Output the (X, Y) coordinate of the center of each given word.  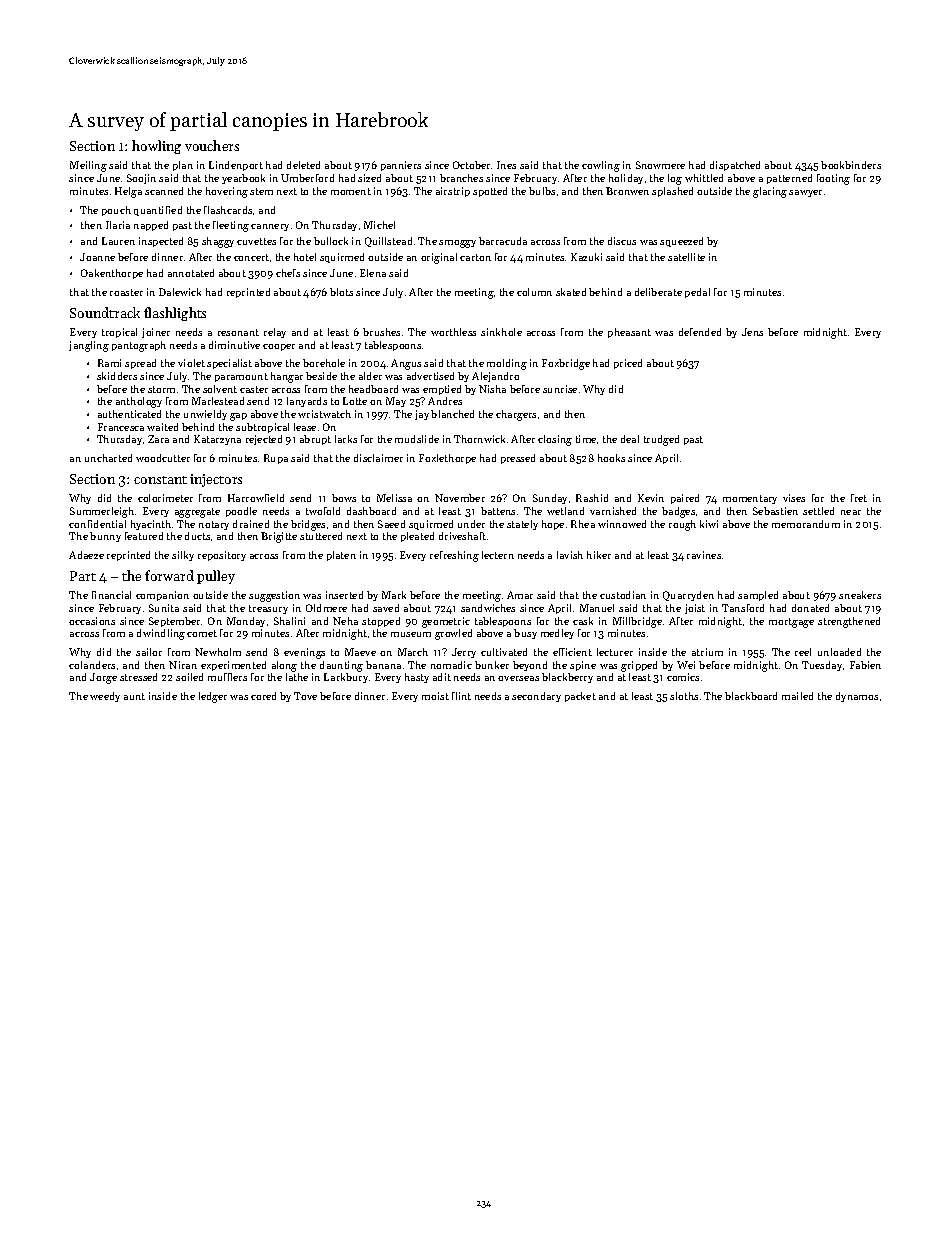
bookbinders (851, 165)
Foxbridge (566, 364)
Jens (752, 332)
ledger (213, 697)
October (471, 165)
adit (442, 677)
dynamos (857, 697)
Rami (109, 363)
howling (156, 147)
